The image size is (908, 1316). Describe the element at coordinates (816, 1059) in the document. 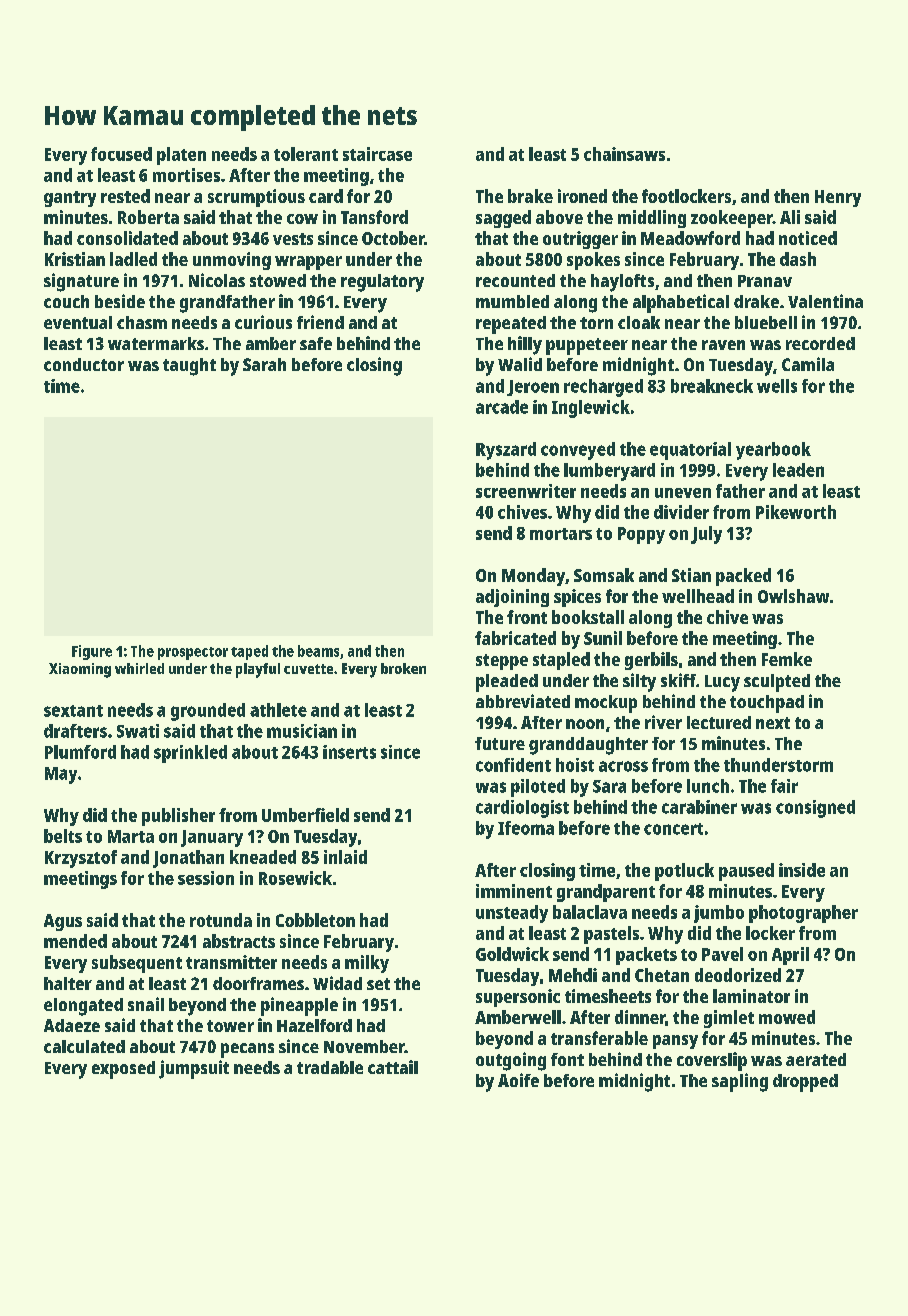

I see `aerated` at that location.
